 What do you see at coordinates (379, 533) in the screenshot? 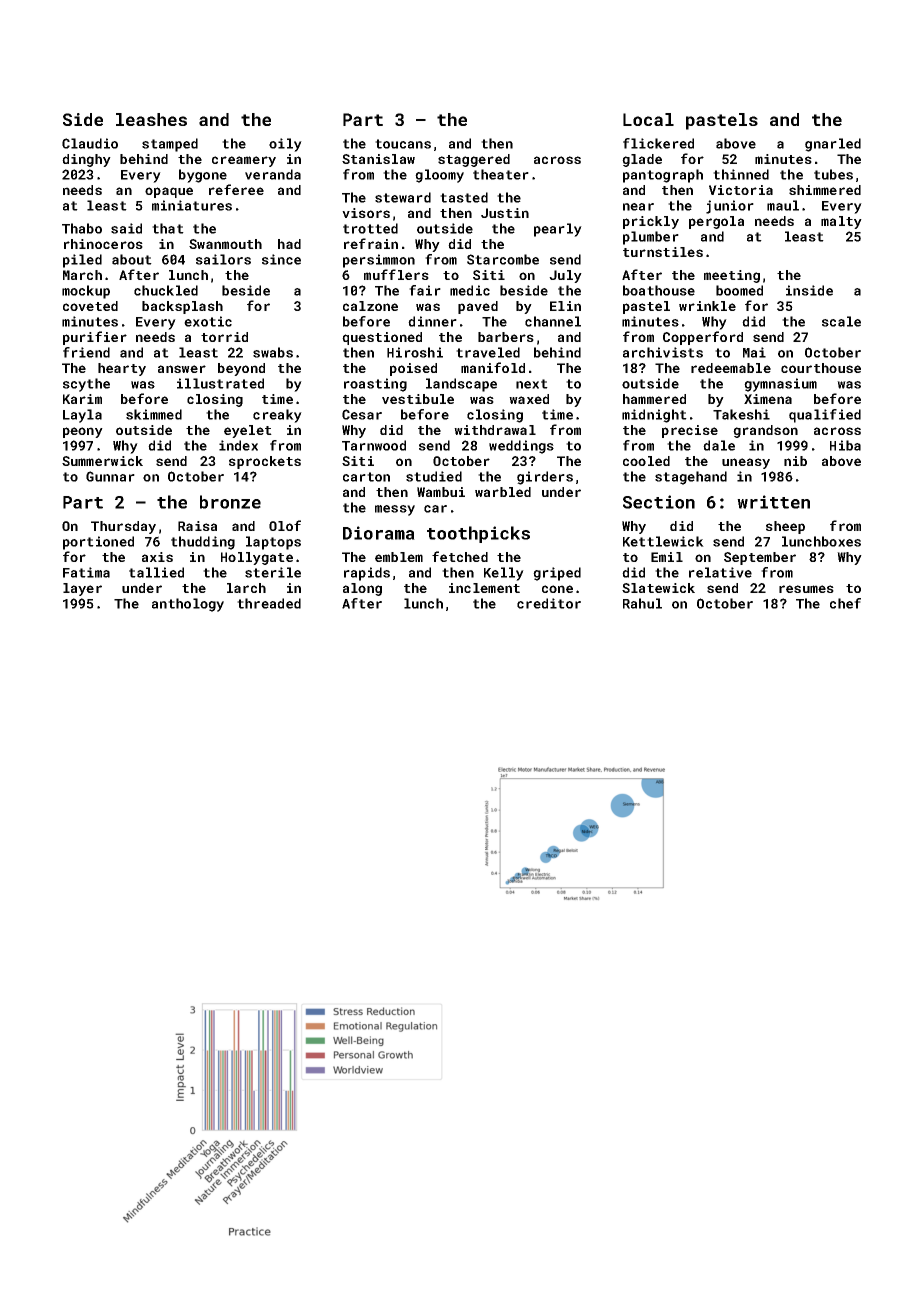
I see `Diorama` at bounding box center [379, 533].
